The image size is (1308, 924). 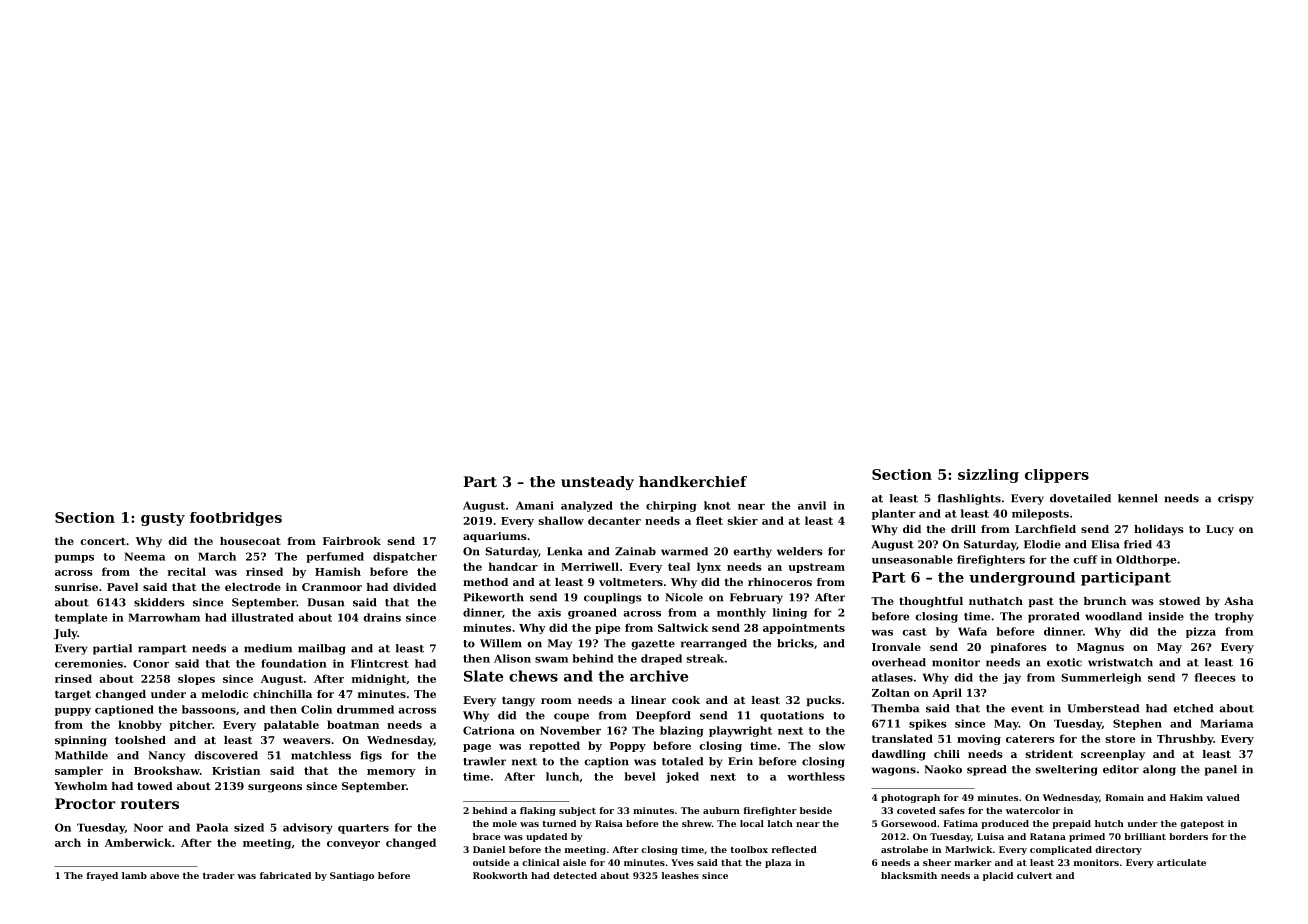 What do you see at coordinates (1118, 850) in the page?
I see `directory` at bounding box center [1118, 850].
